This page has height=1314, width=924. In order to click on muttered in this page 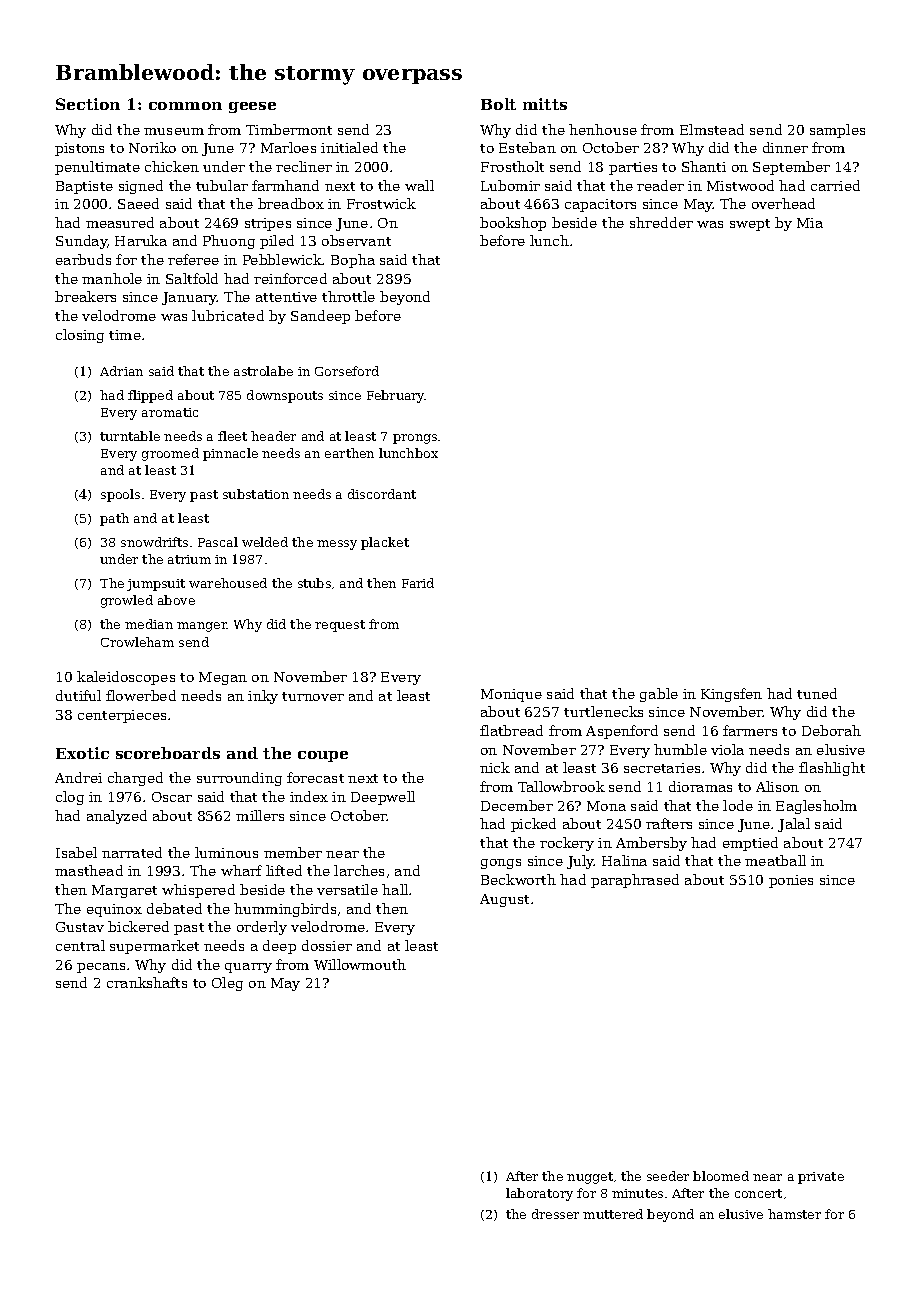, I will do `click(613, 1214)`.
